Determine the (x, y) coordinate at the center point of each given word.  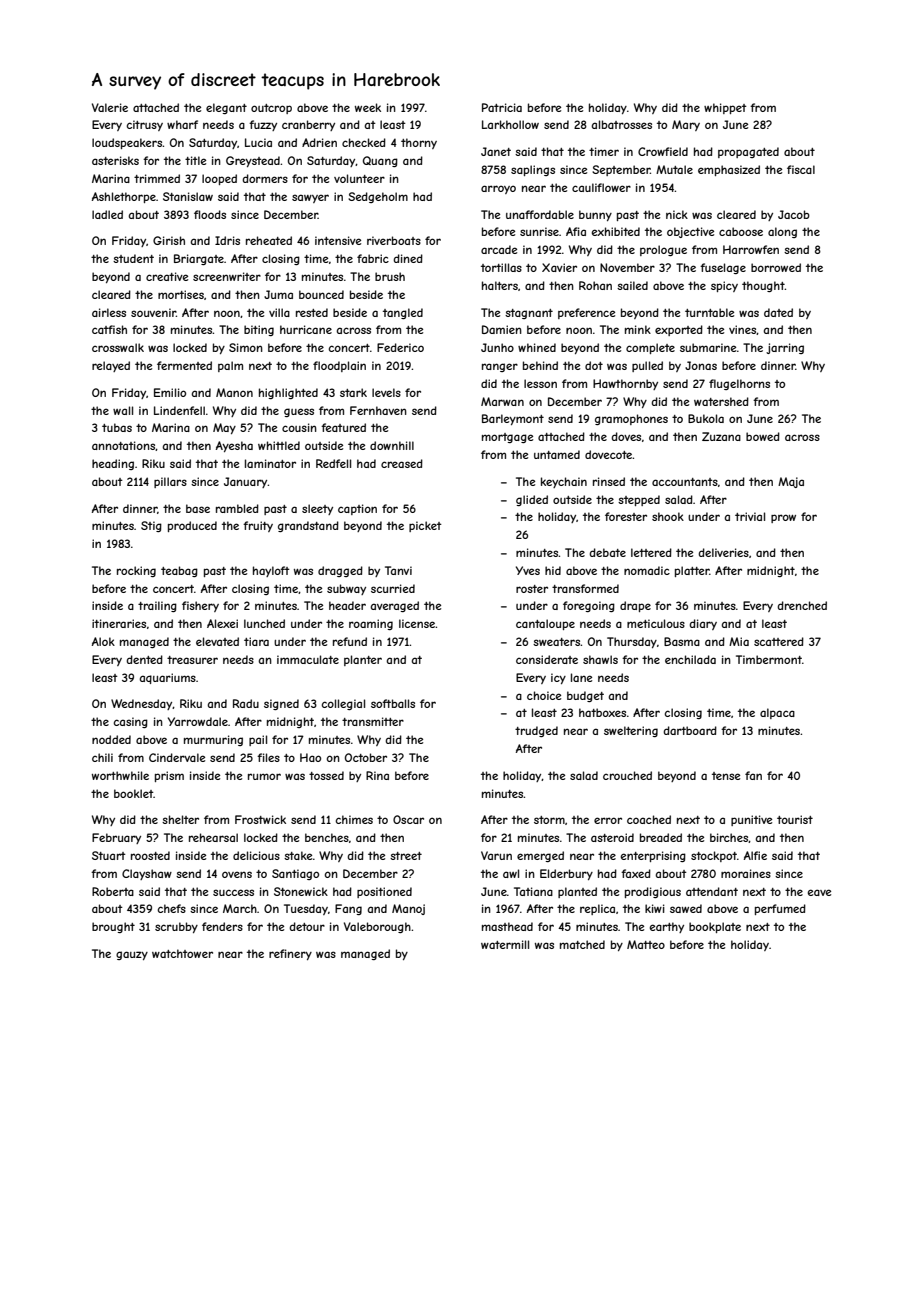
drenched (802, 605)
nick (677, 214)
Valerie (110, 107)
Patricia (502, 107)
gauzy (132, 955)
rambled (237, 508)
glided (532, 500)
